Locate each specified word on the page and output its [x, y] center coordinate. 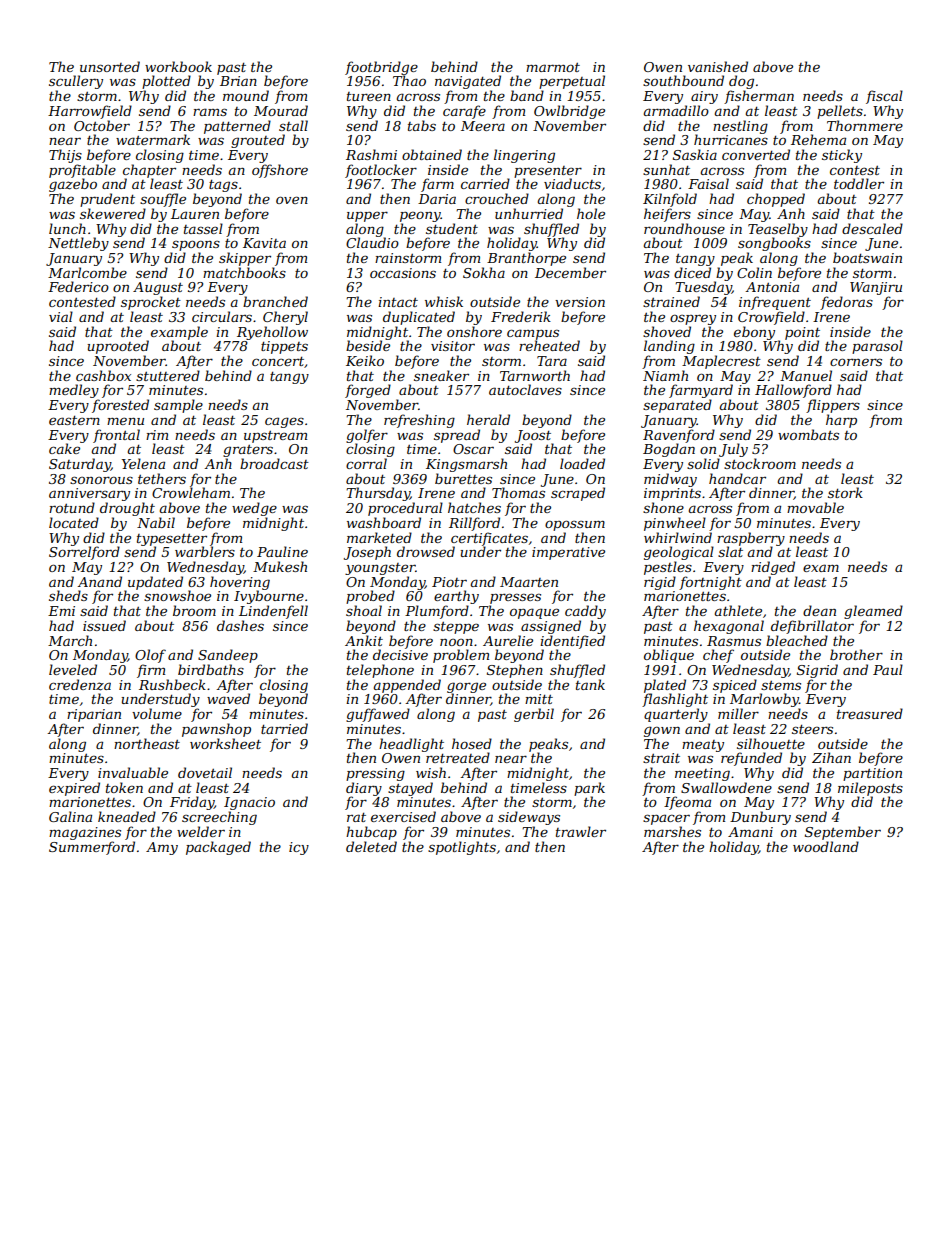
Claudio [372, 242]
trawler [581, 831]
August [158, 288]
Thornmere [865, 125]
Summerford [92, 848]
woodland [826, 846]
